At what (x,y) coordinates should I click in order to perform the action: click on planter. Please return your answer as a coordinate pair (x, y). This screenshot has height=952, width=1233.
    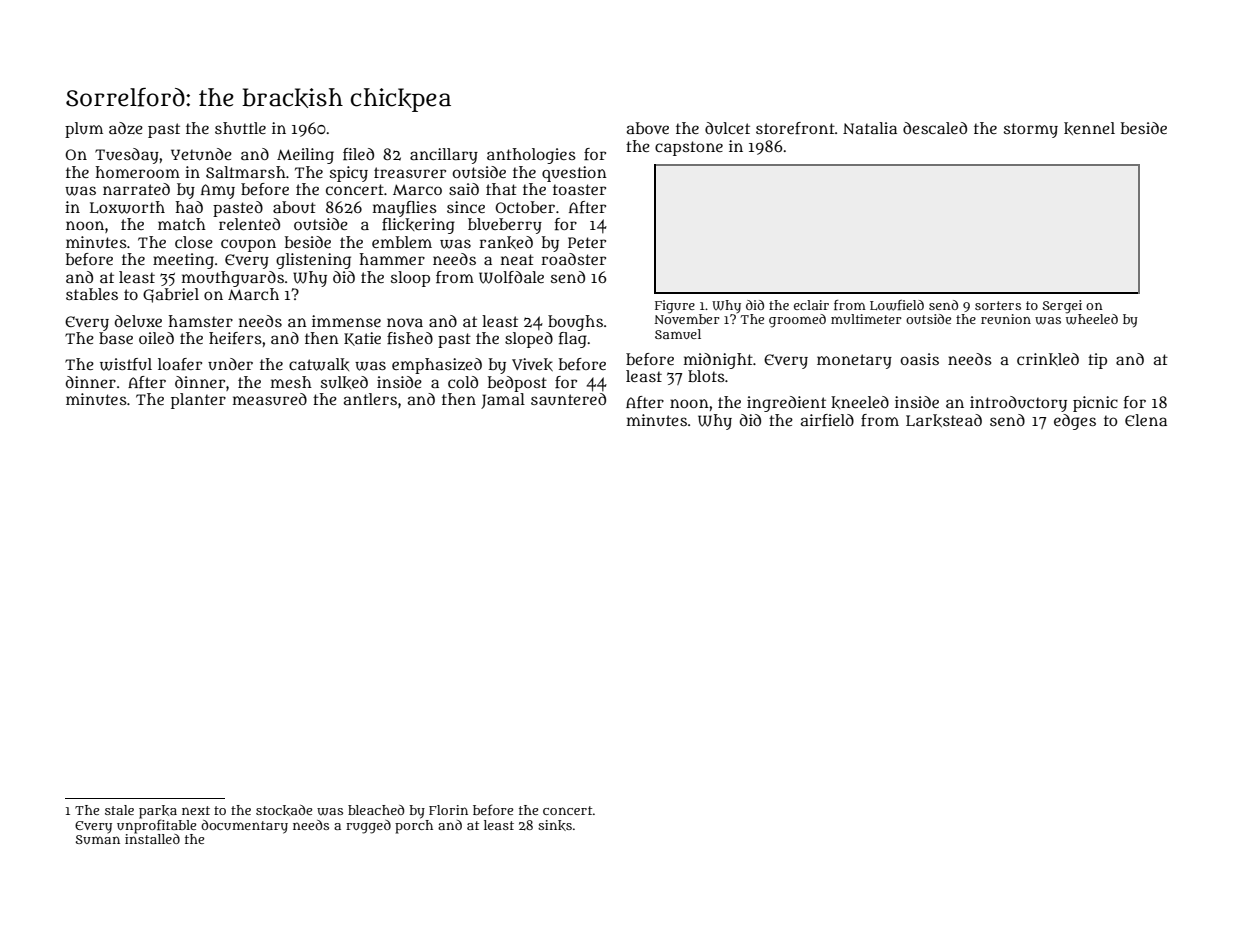
    Looking at the image, I should click on (198, 401).
